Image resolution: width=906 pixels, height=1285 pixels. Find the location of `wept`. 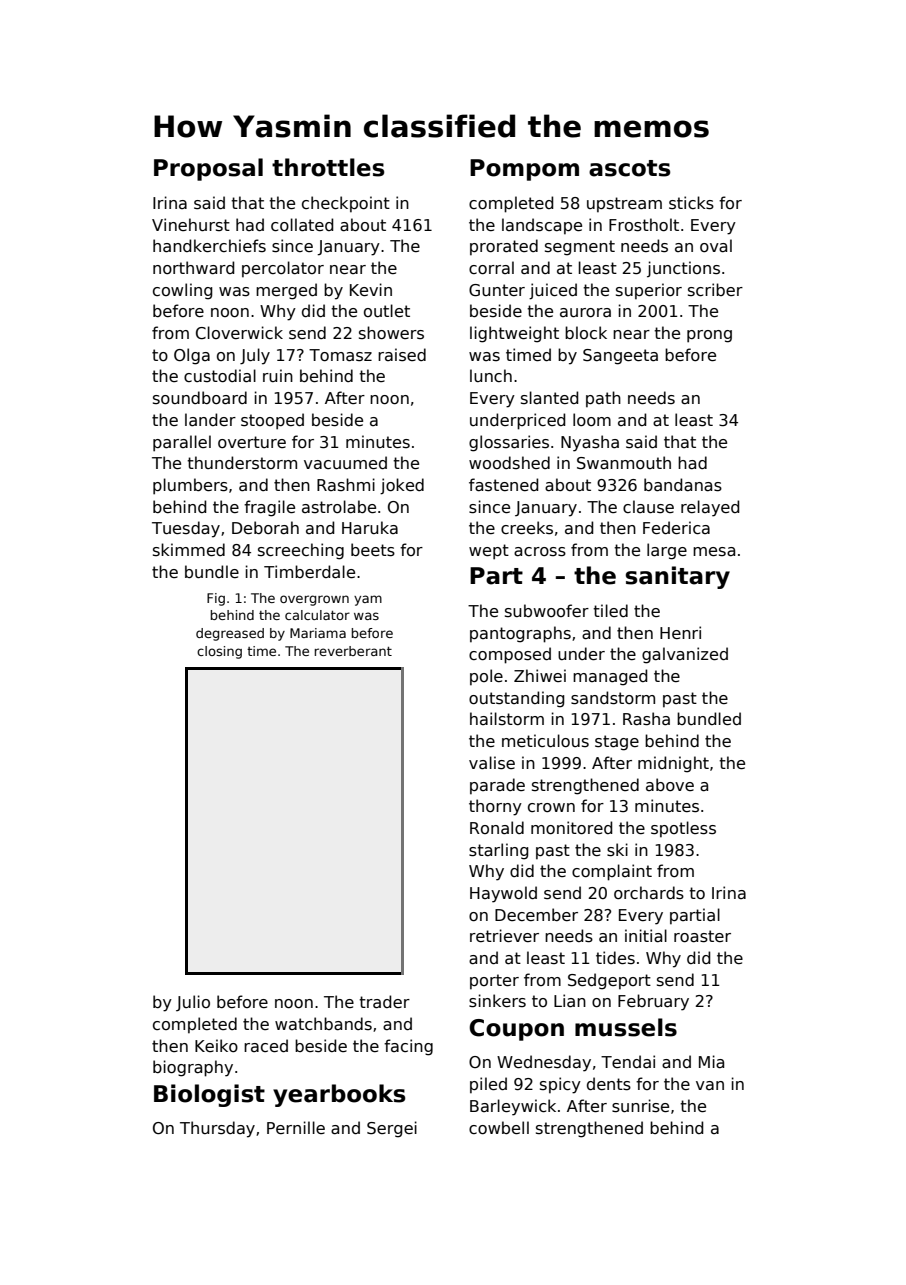

wept is located at coordinates (489, 552).
